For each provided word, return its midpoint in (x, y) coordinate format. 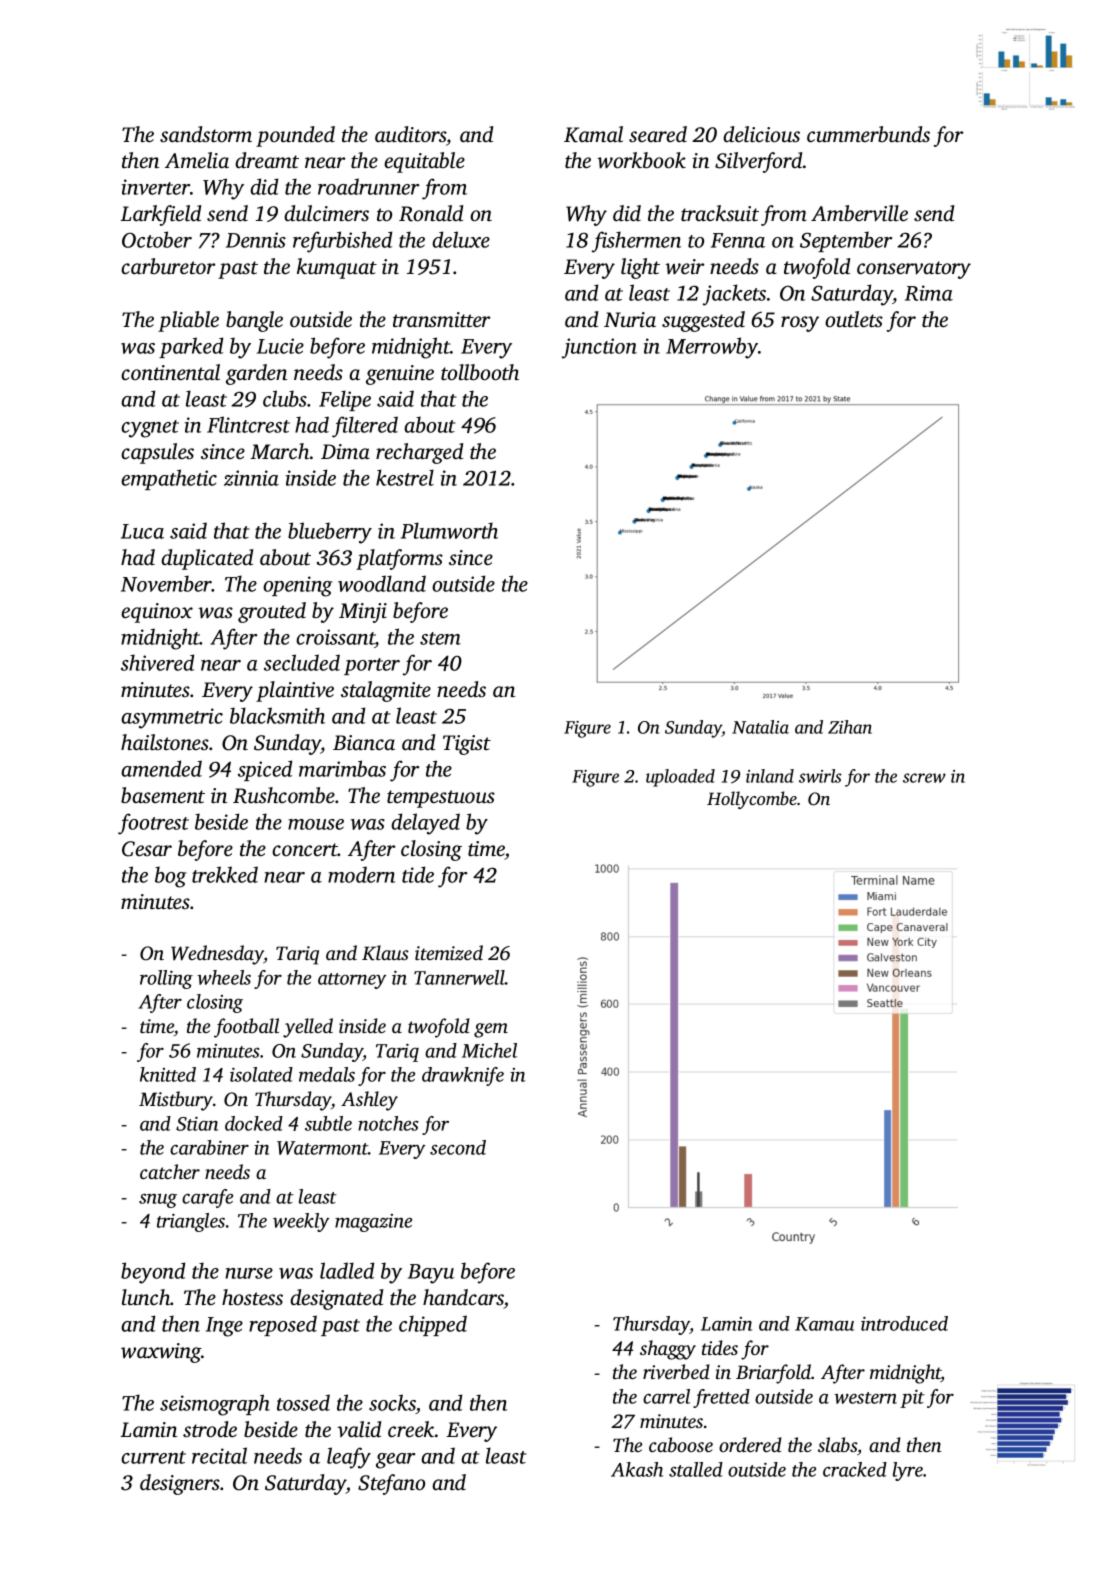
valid (359, 1429)
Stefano (391, 1484)
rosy (800, 324)
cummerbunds (868, 134)
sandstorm (206, 134)
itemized (449, 952)
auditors (411, 135)
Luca (142, 531)
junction (599, 348)
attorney (352, 981)
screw (924, 778)
